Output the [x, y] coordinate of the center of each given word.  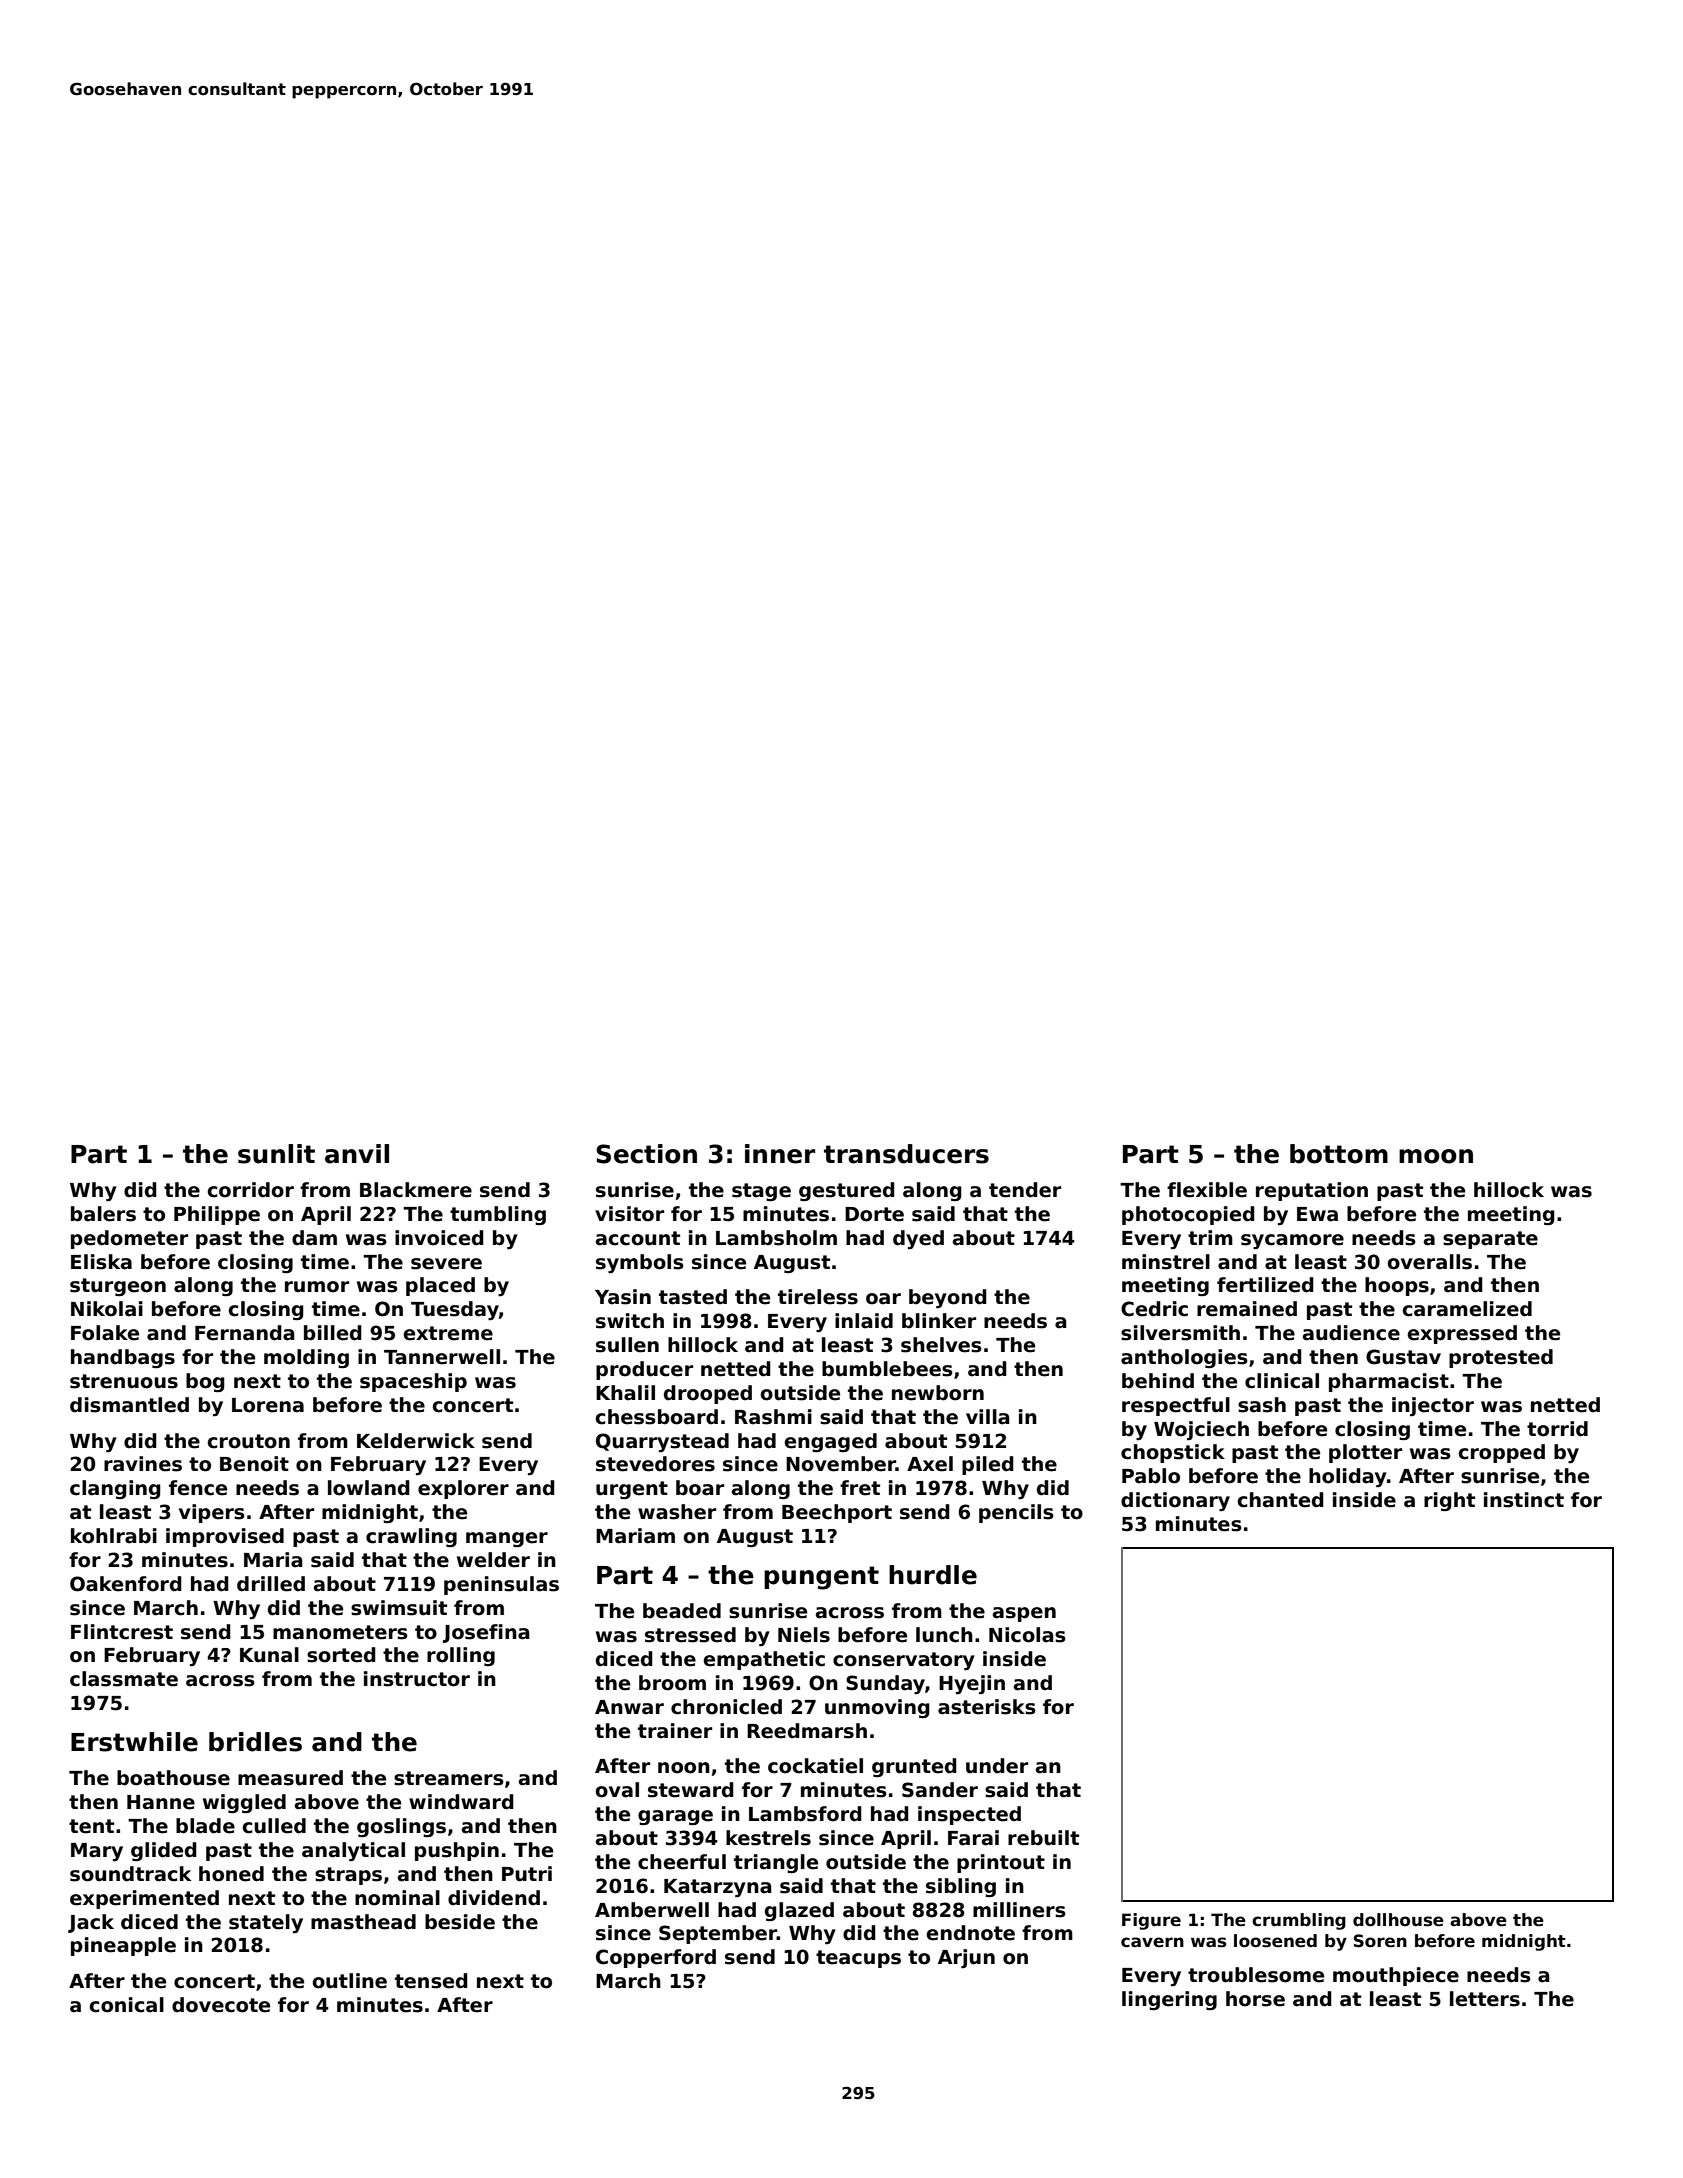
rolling [461, 1656]
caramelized [1467, 1309]
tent [91, 1826]
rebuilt [1043, 1838]
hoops [1397, 1286]
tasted [693, 1297]
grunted [914, 1767]
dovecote [221, 2005]
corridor [250, 1190]
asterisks [987, 1707]
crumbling [1299, 1921]
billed [333, 1333]
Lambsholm [776, 1238]
